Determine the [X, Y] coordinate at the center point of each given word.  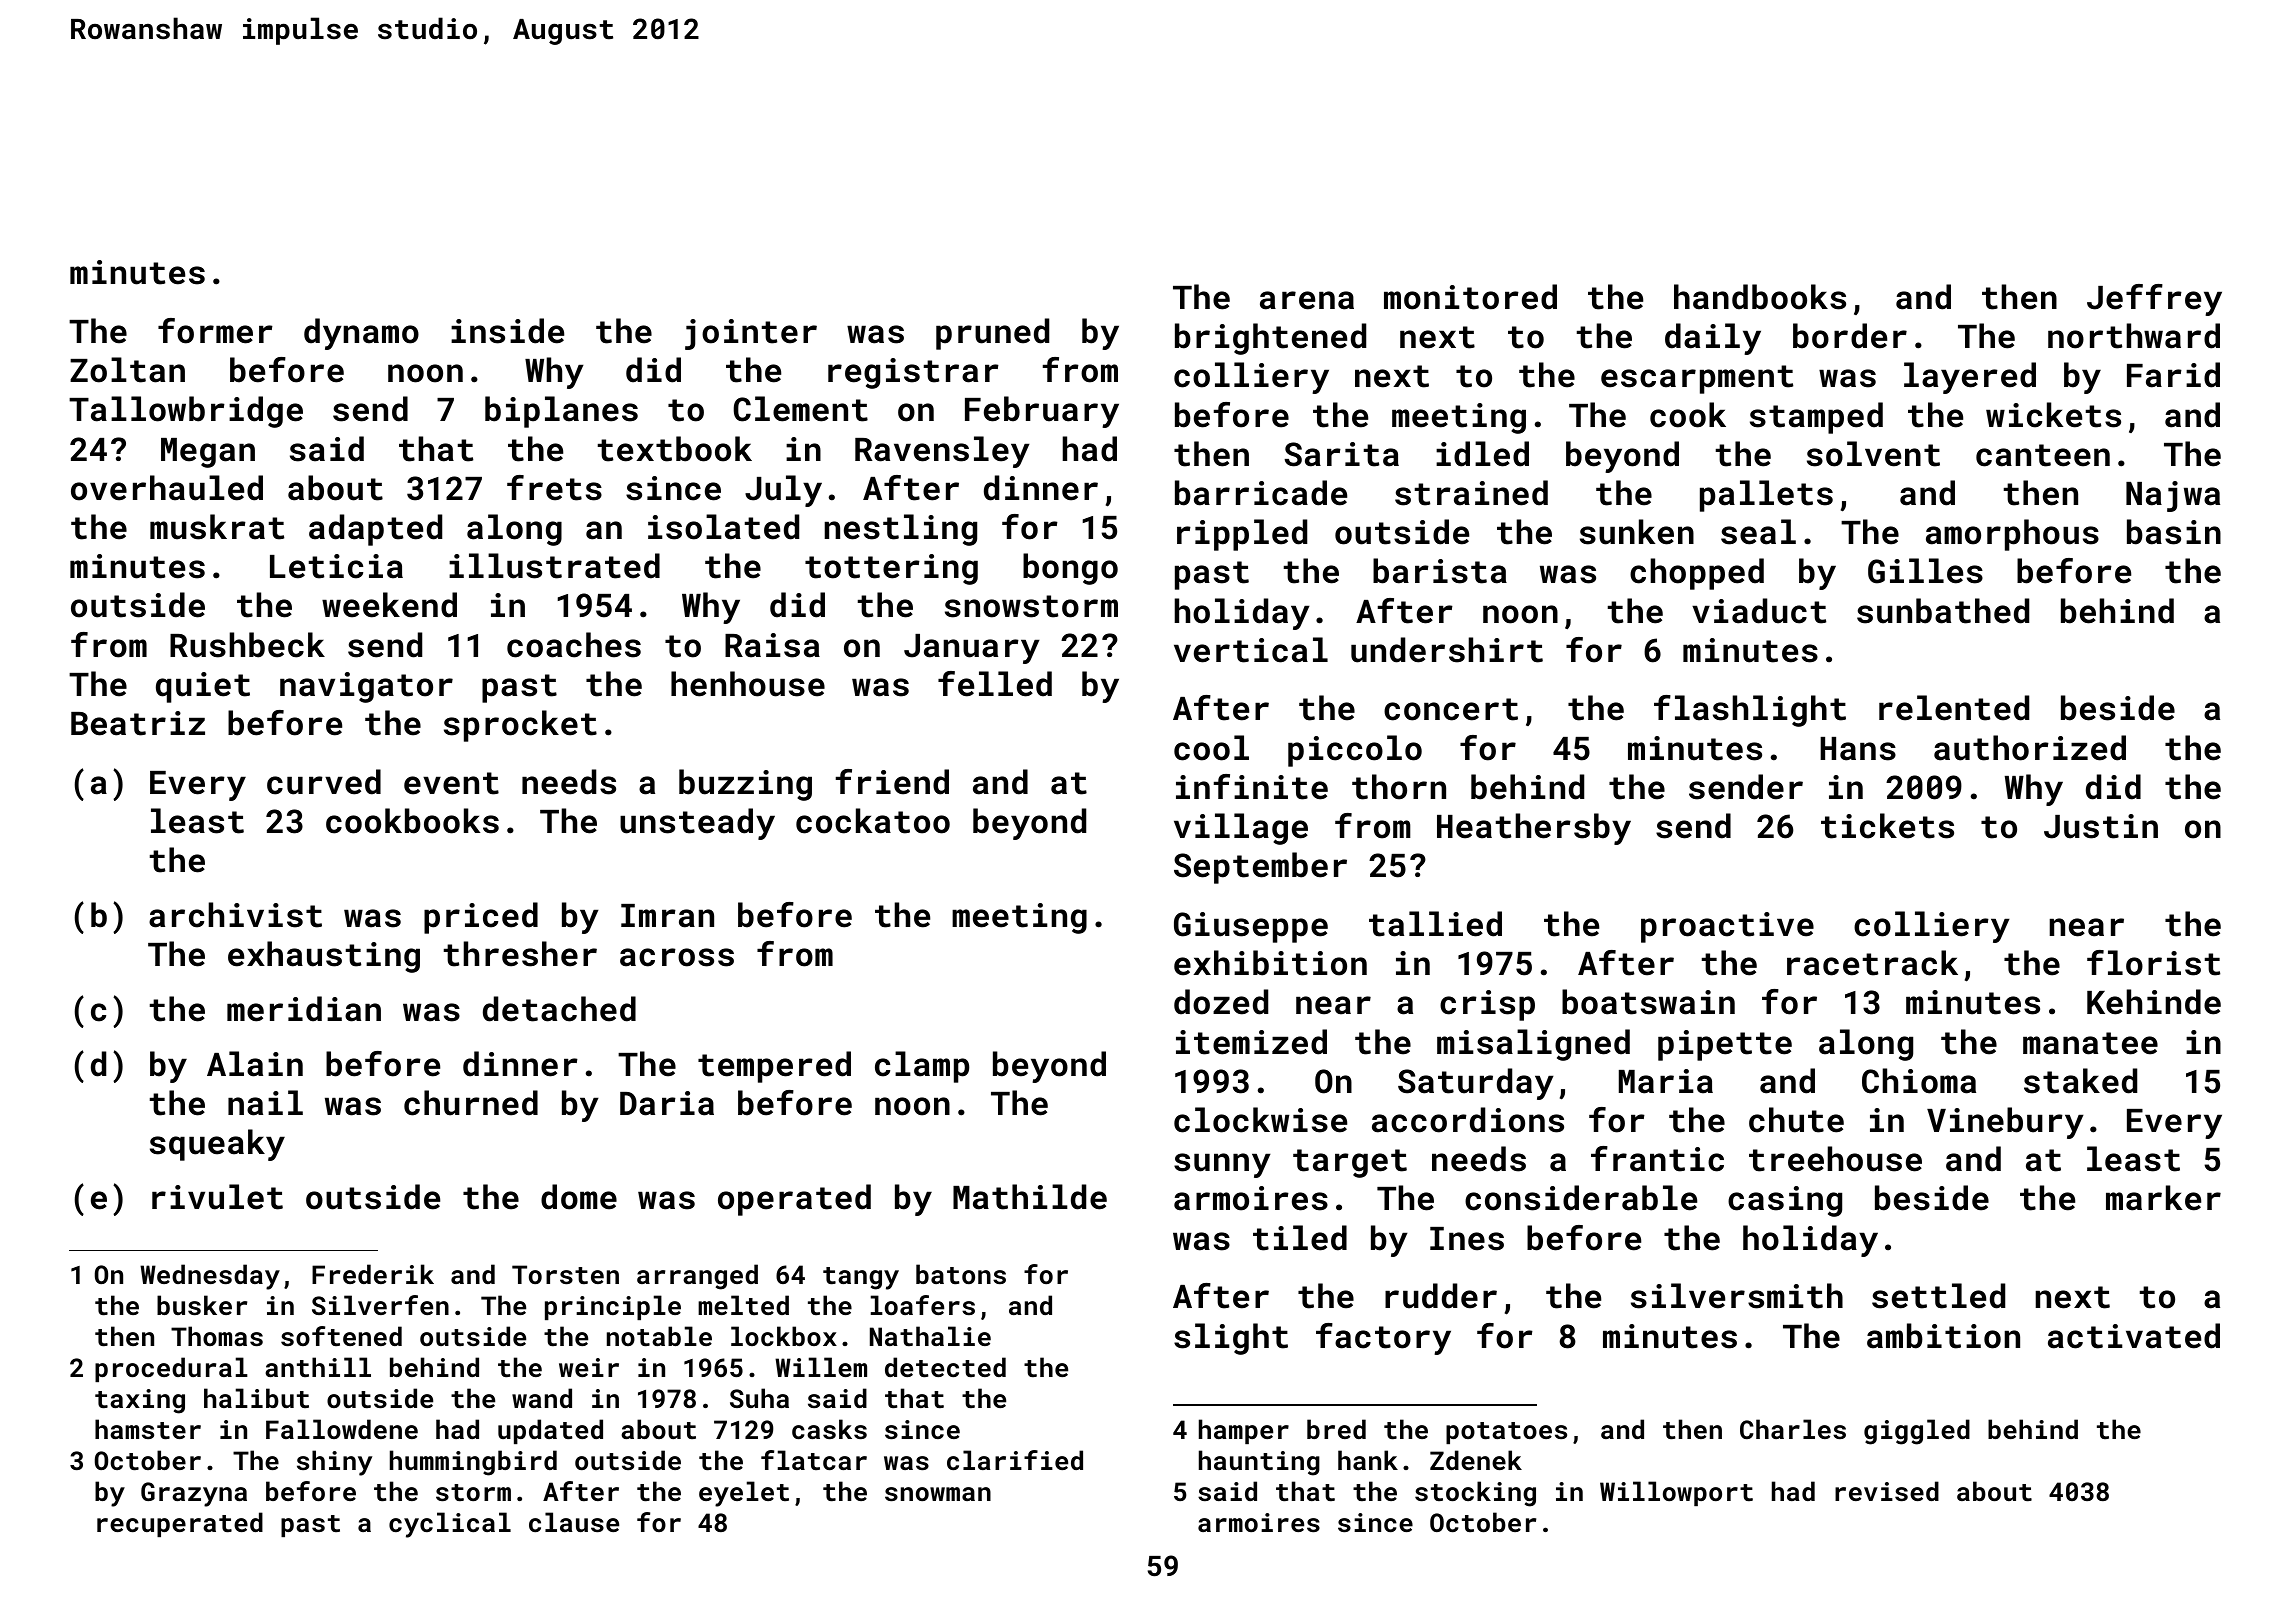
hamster [148, 1429]
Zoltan [127, 370]
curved [324, 782]
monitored [1470, 297]
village [1241, 829]
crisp [1487, 1005]
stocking [1475, 1494]
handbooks [1760, 297]
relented [1954, 708]
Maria [1666, 1081]
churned [471, 1103]
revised [1887, 1491]
